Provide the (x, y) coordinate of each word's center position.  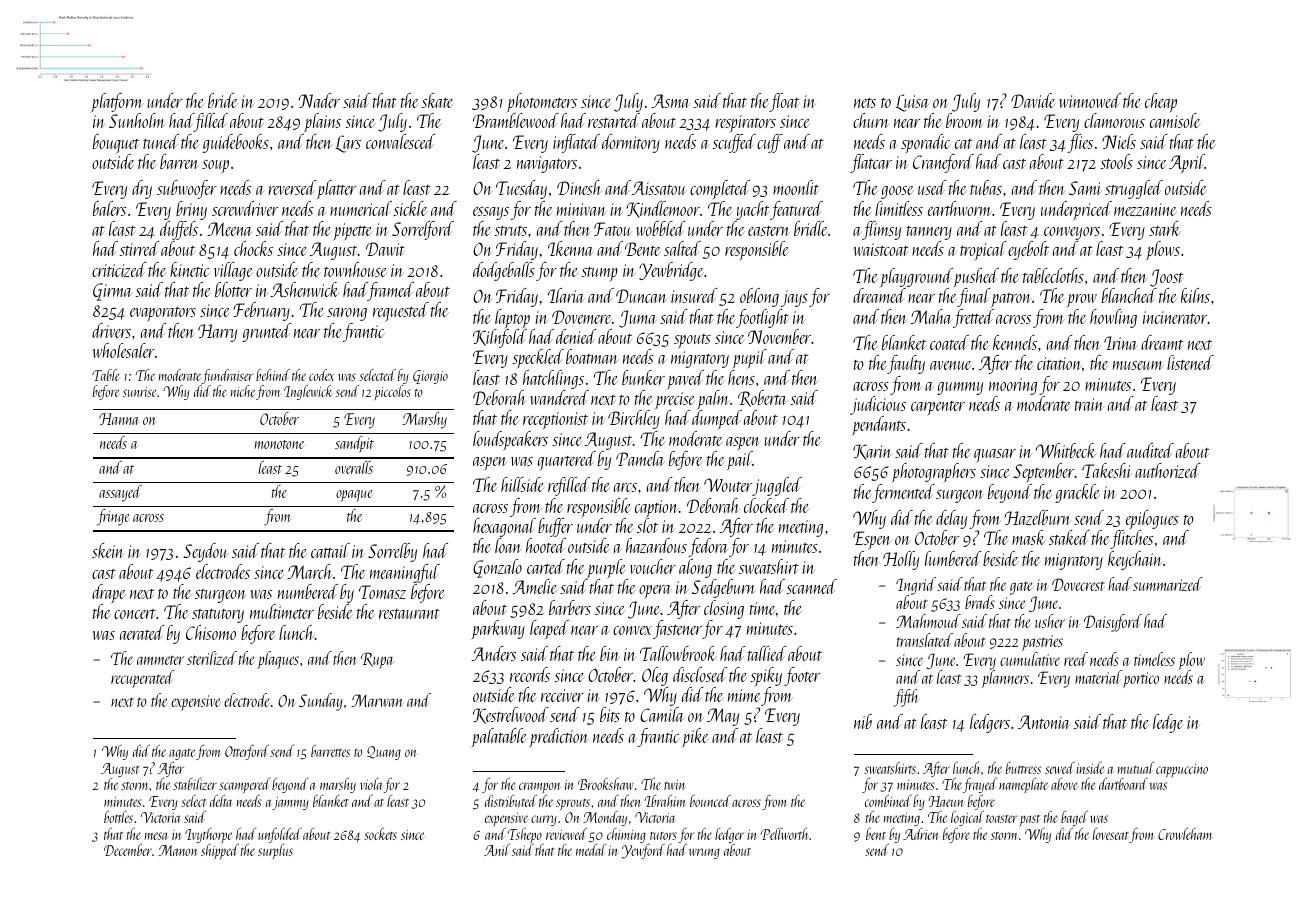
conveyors (1072, 233)
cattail (330, 550)
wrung (704, 853)
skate (438, 100)
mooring (1013, 386)
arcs (625, 487)
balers (109, 208)
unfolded (280, 835)
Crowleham (1185, 834)
